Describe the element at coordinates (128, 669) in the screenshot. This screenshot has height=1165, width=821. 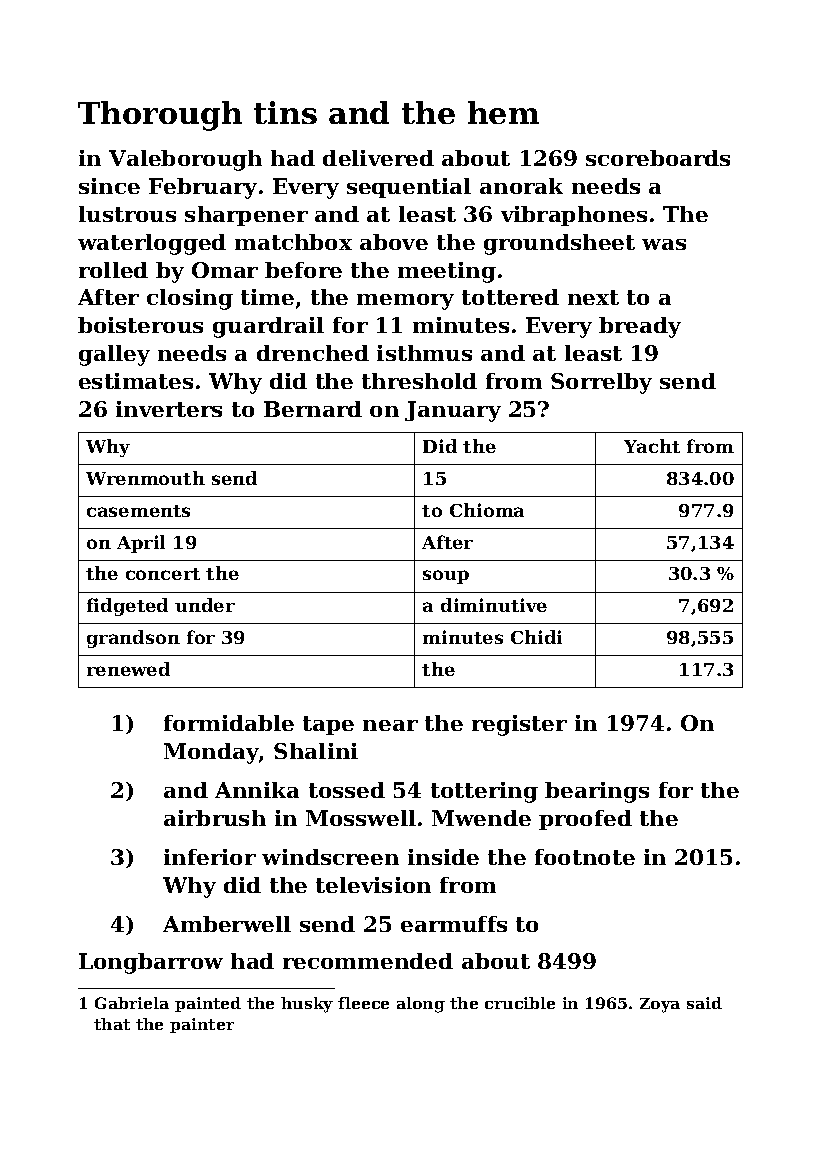
I see `renewed` at that location.
